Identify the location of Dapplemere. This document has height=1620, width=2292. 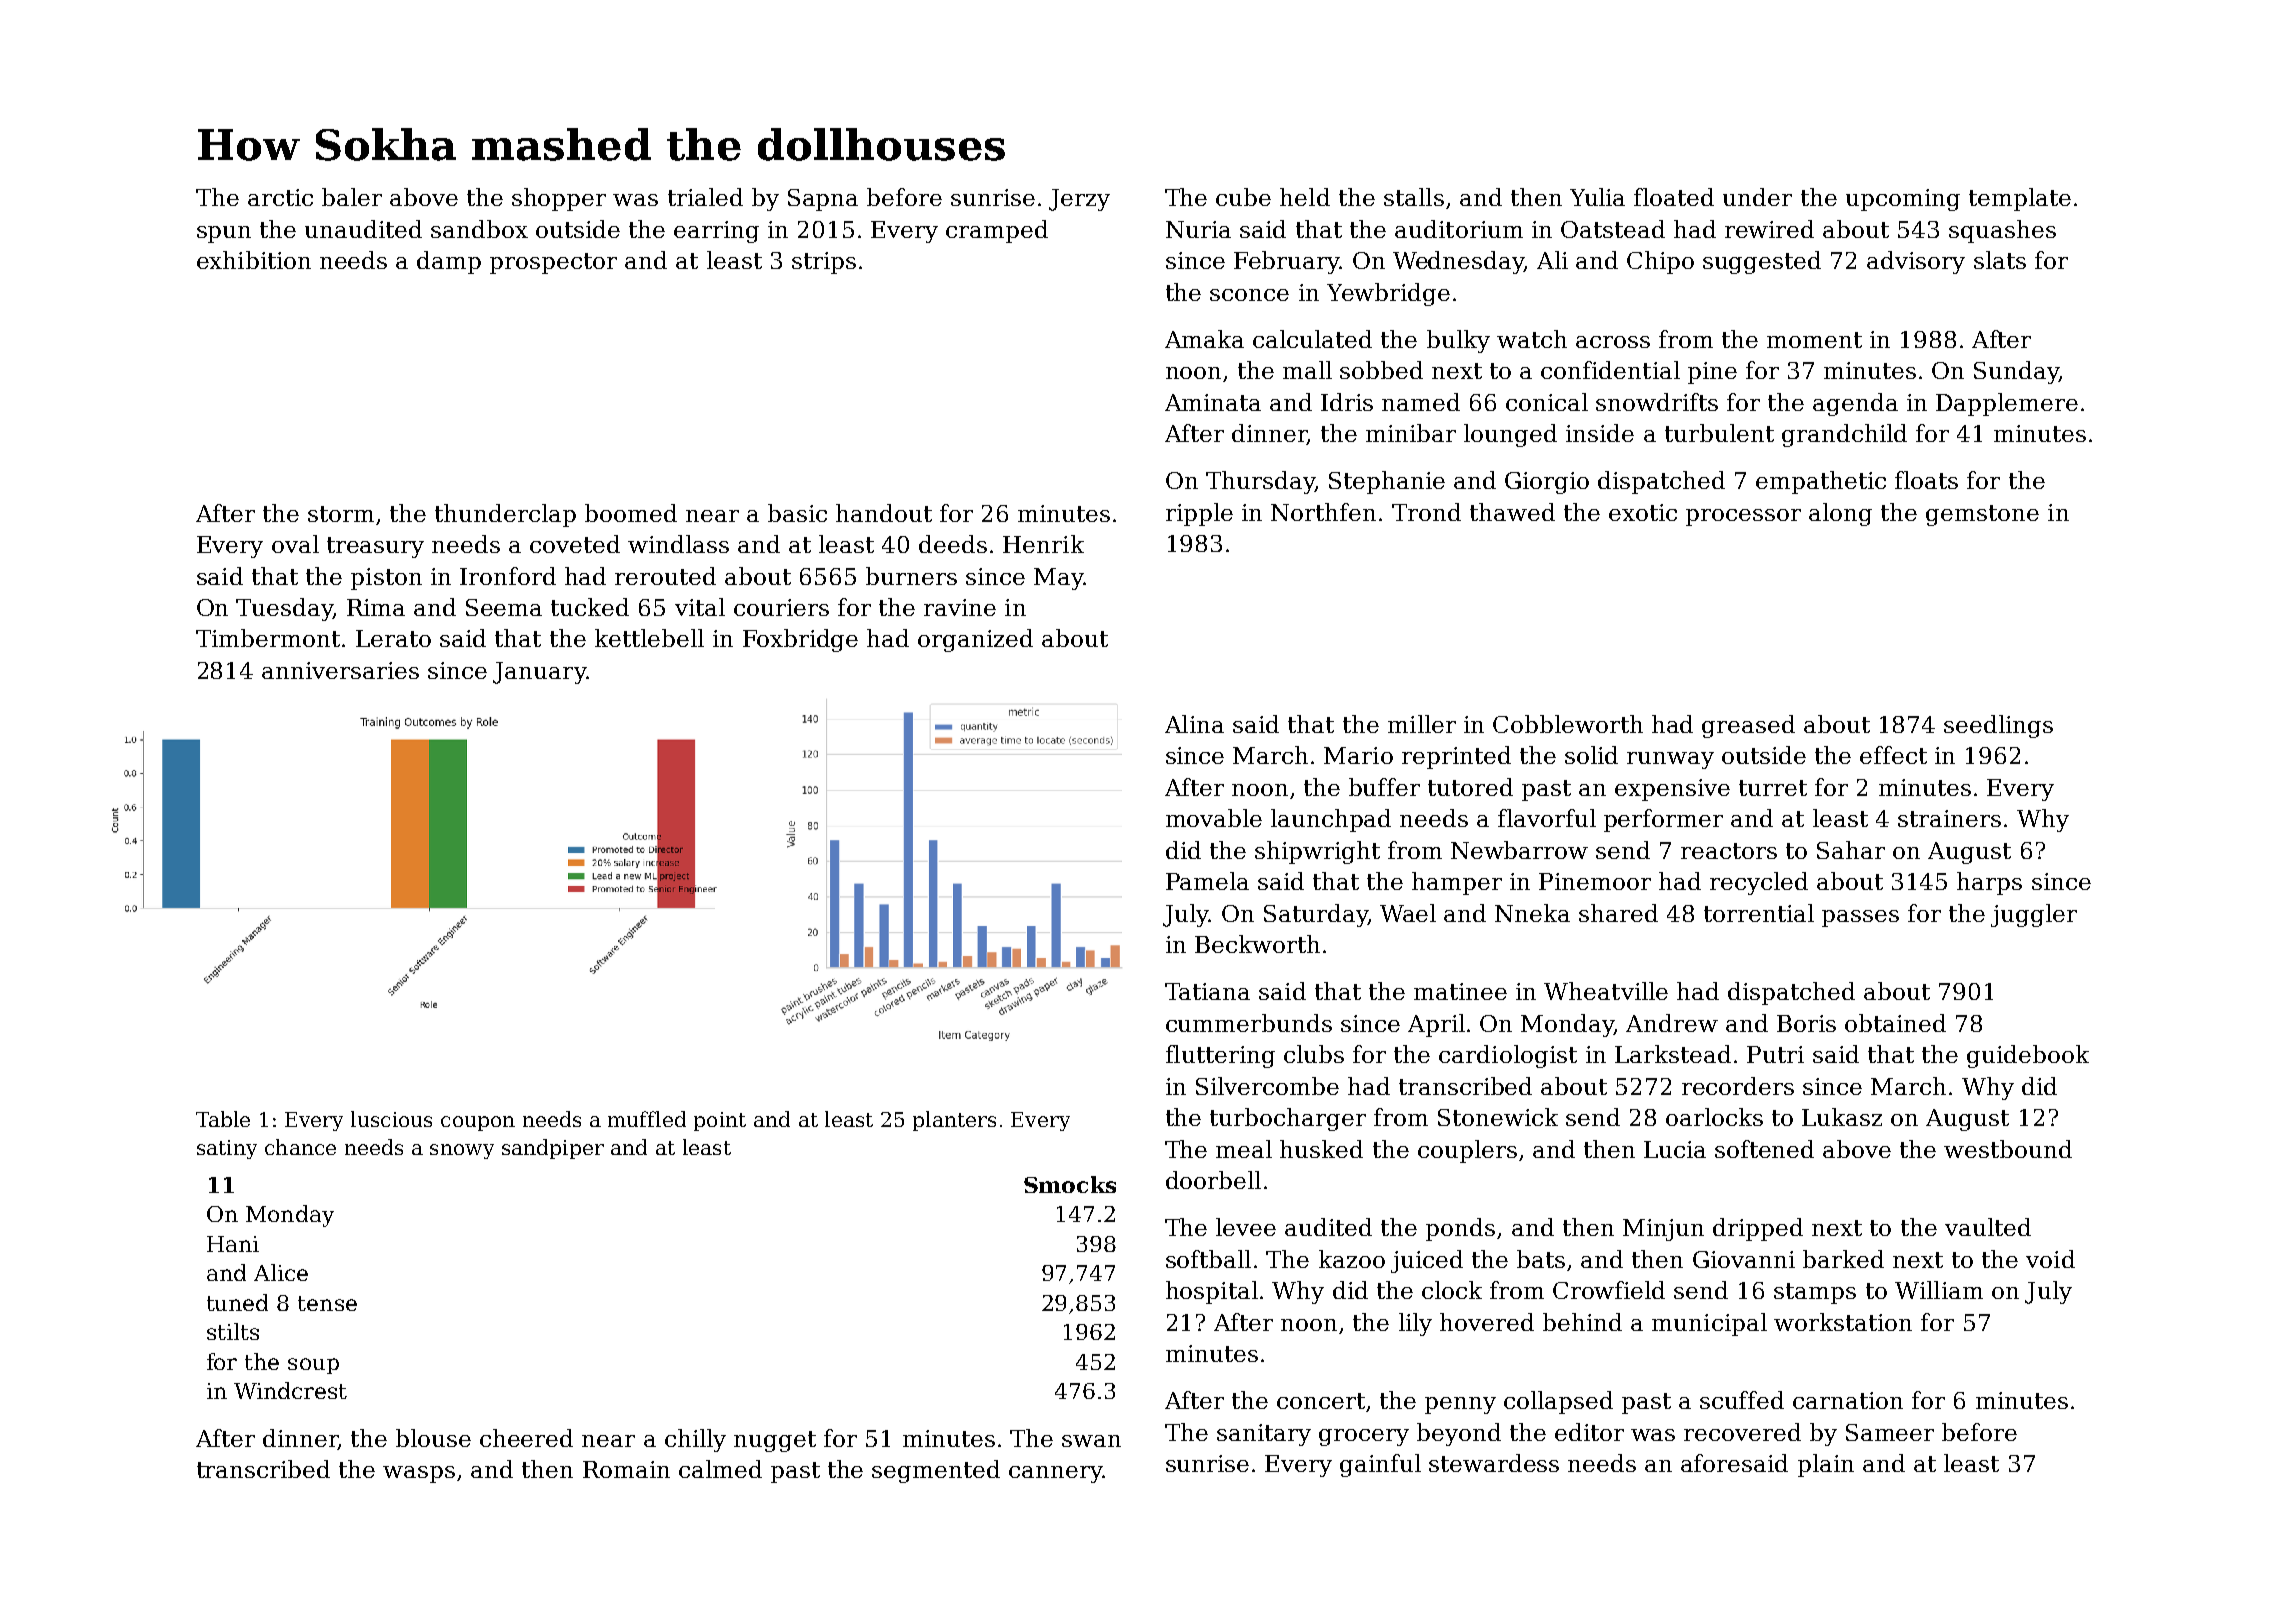
(2007, 404).
